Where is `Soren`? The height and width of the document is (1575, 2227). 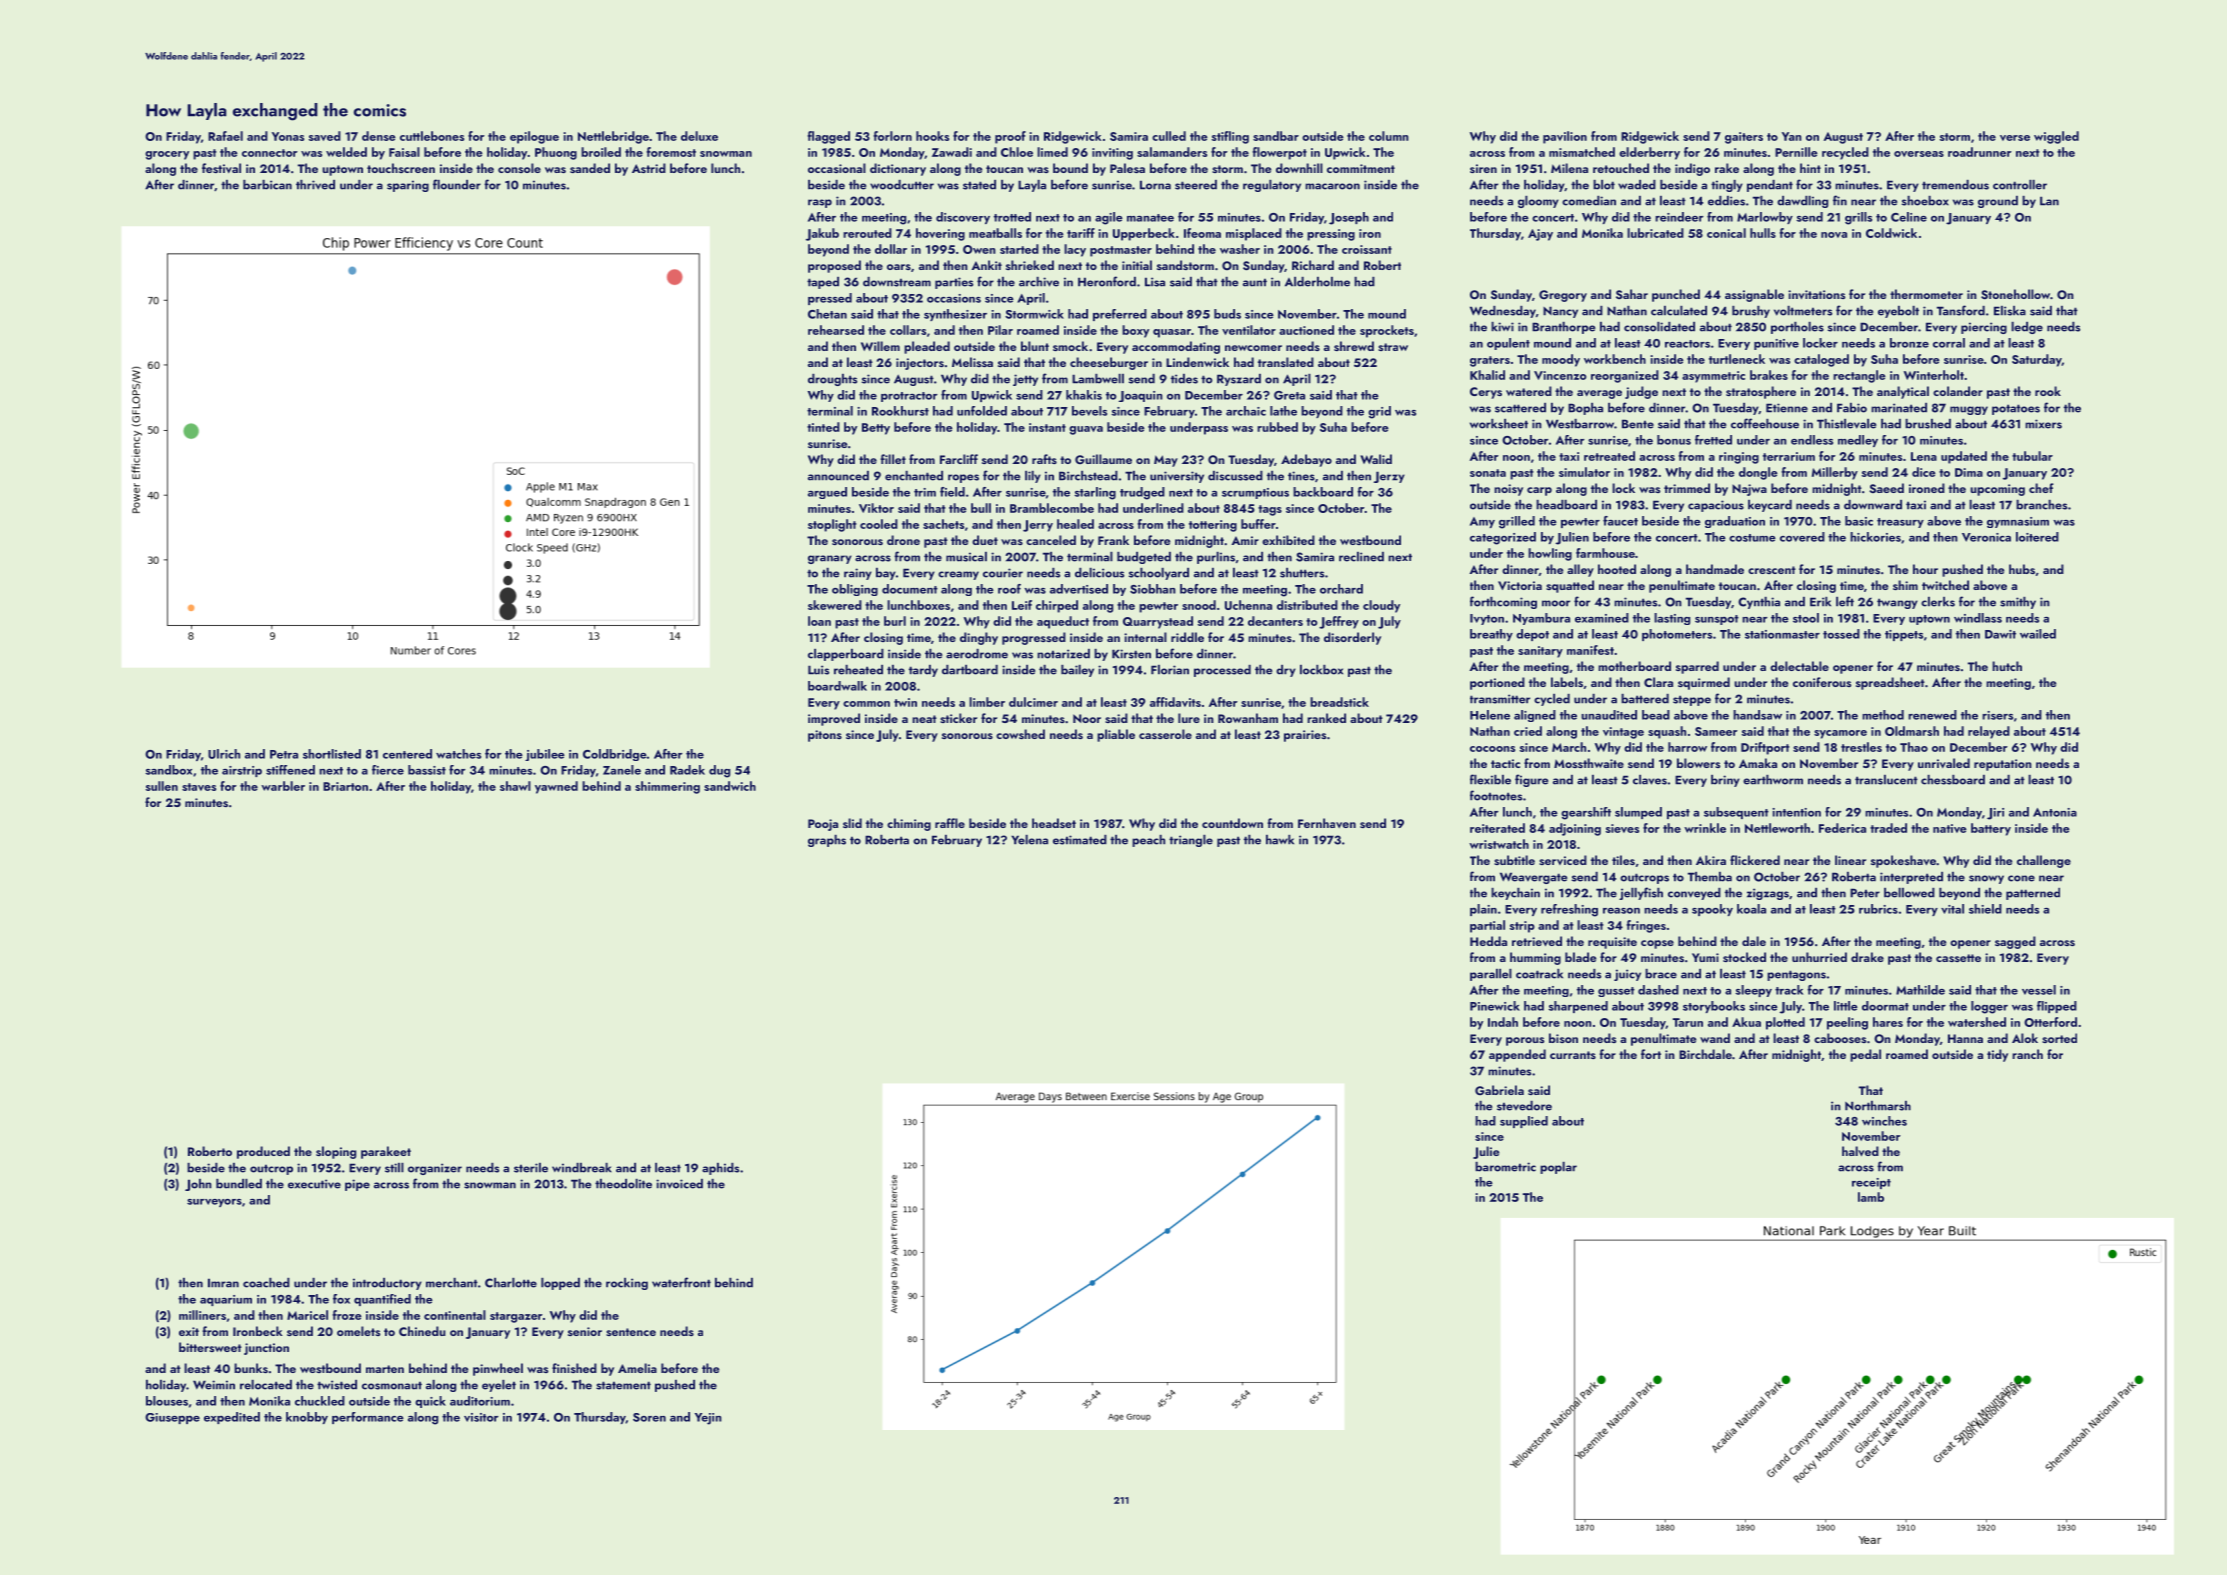
Soren is located at coordinates (649, 1417).
